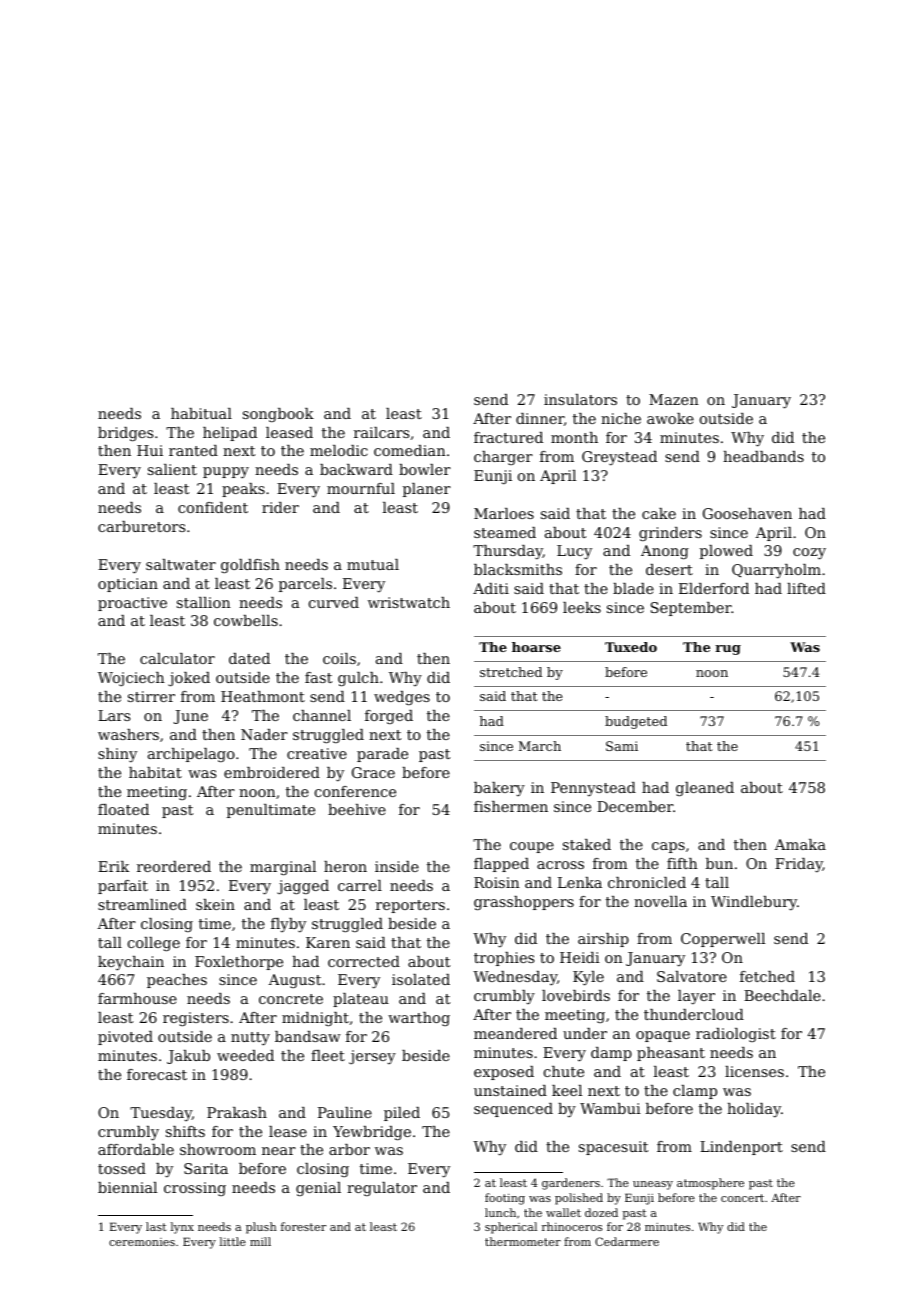 This screenshot has height=1308, width=924. I want to click on cozy, so click(809, 554).
